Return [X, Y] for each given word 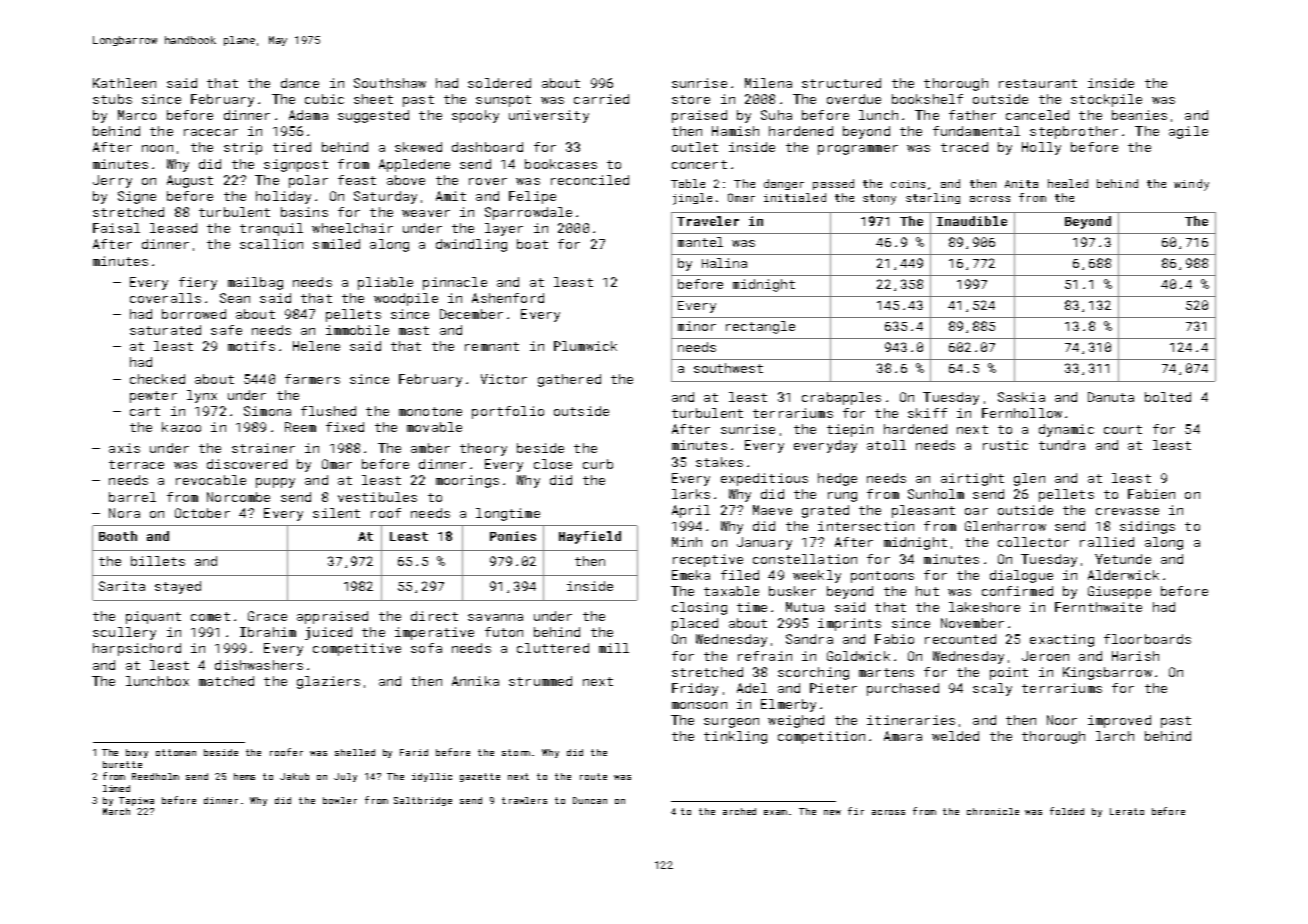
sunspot [503, 101]
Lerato [1127, 811]
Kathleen [124, 83]
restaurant [1038, 83]
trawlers [524, 800]
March [116, 811]
